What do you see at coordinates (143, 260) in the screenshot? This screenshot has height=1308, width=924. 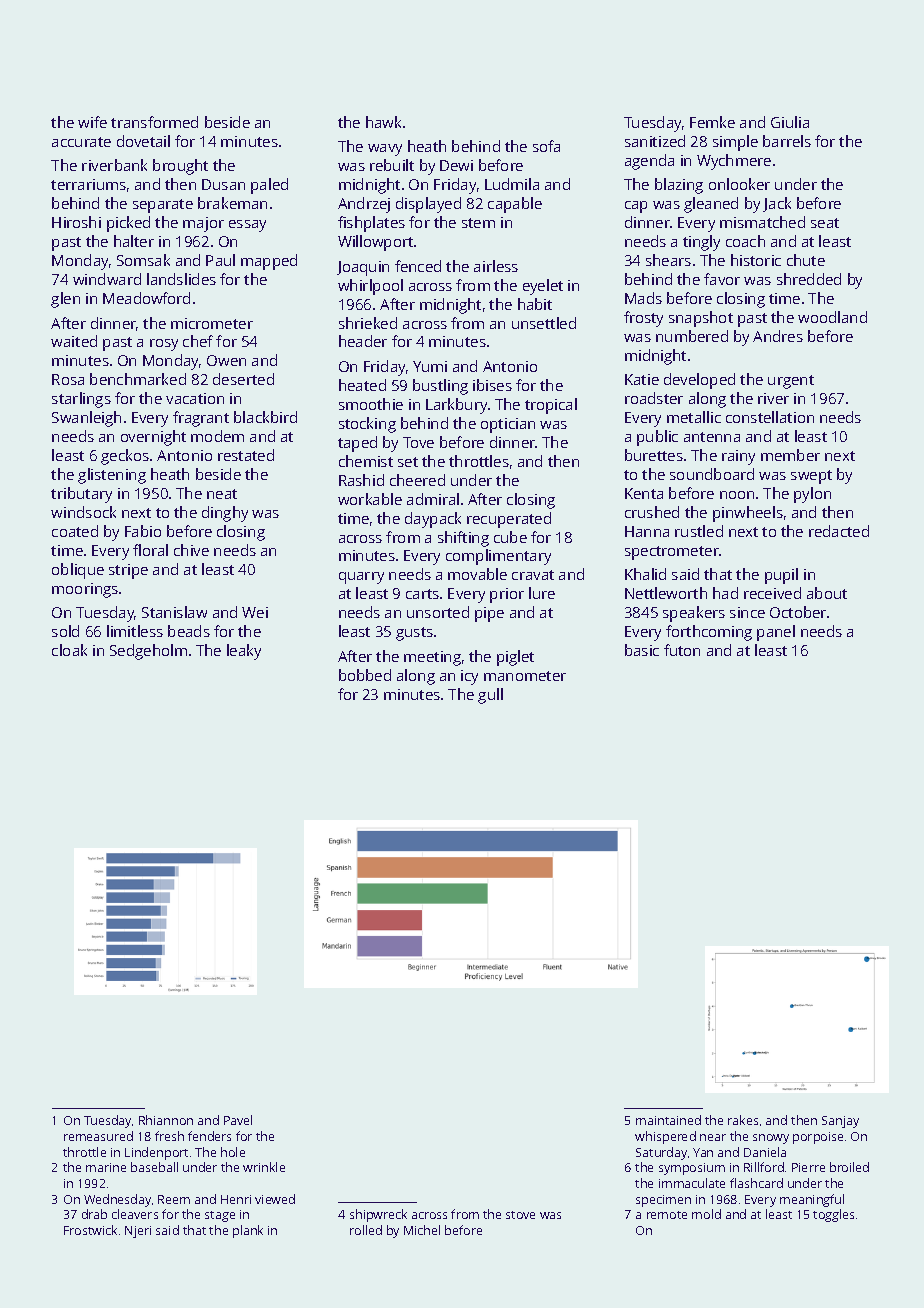 I see `Somsak` at bounding box center [143, 260].
